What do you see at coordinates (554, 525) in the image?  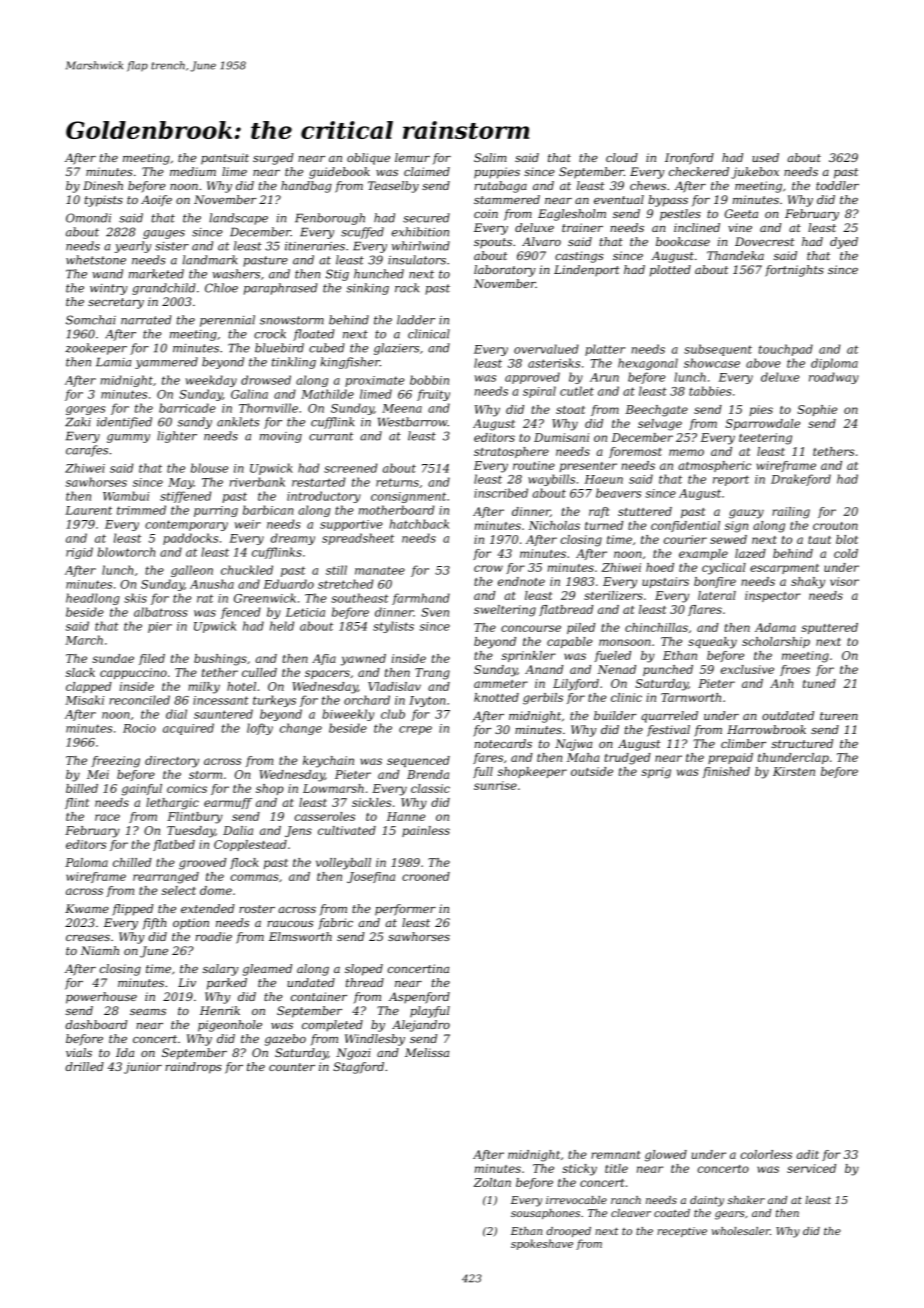 I see `Nicholas` at bounding box center [554, 525].
